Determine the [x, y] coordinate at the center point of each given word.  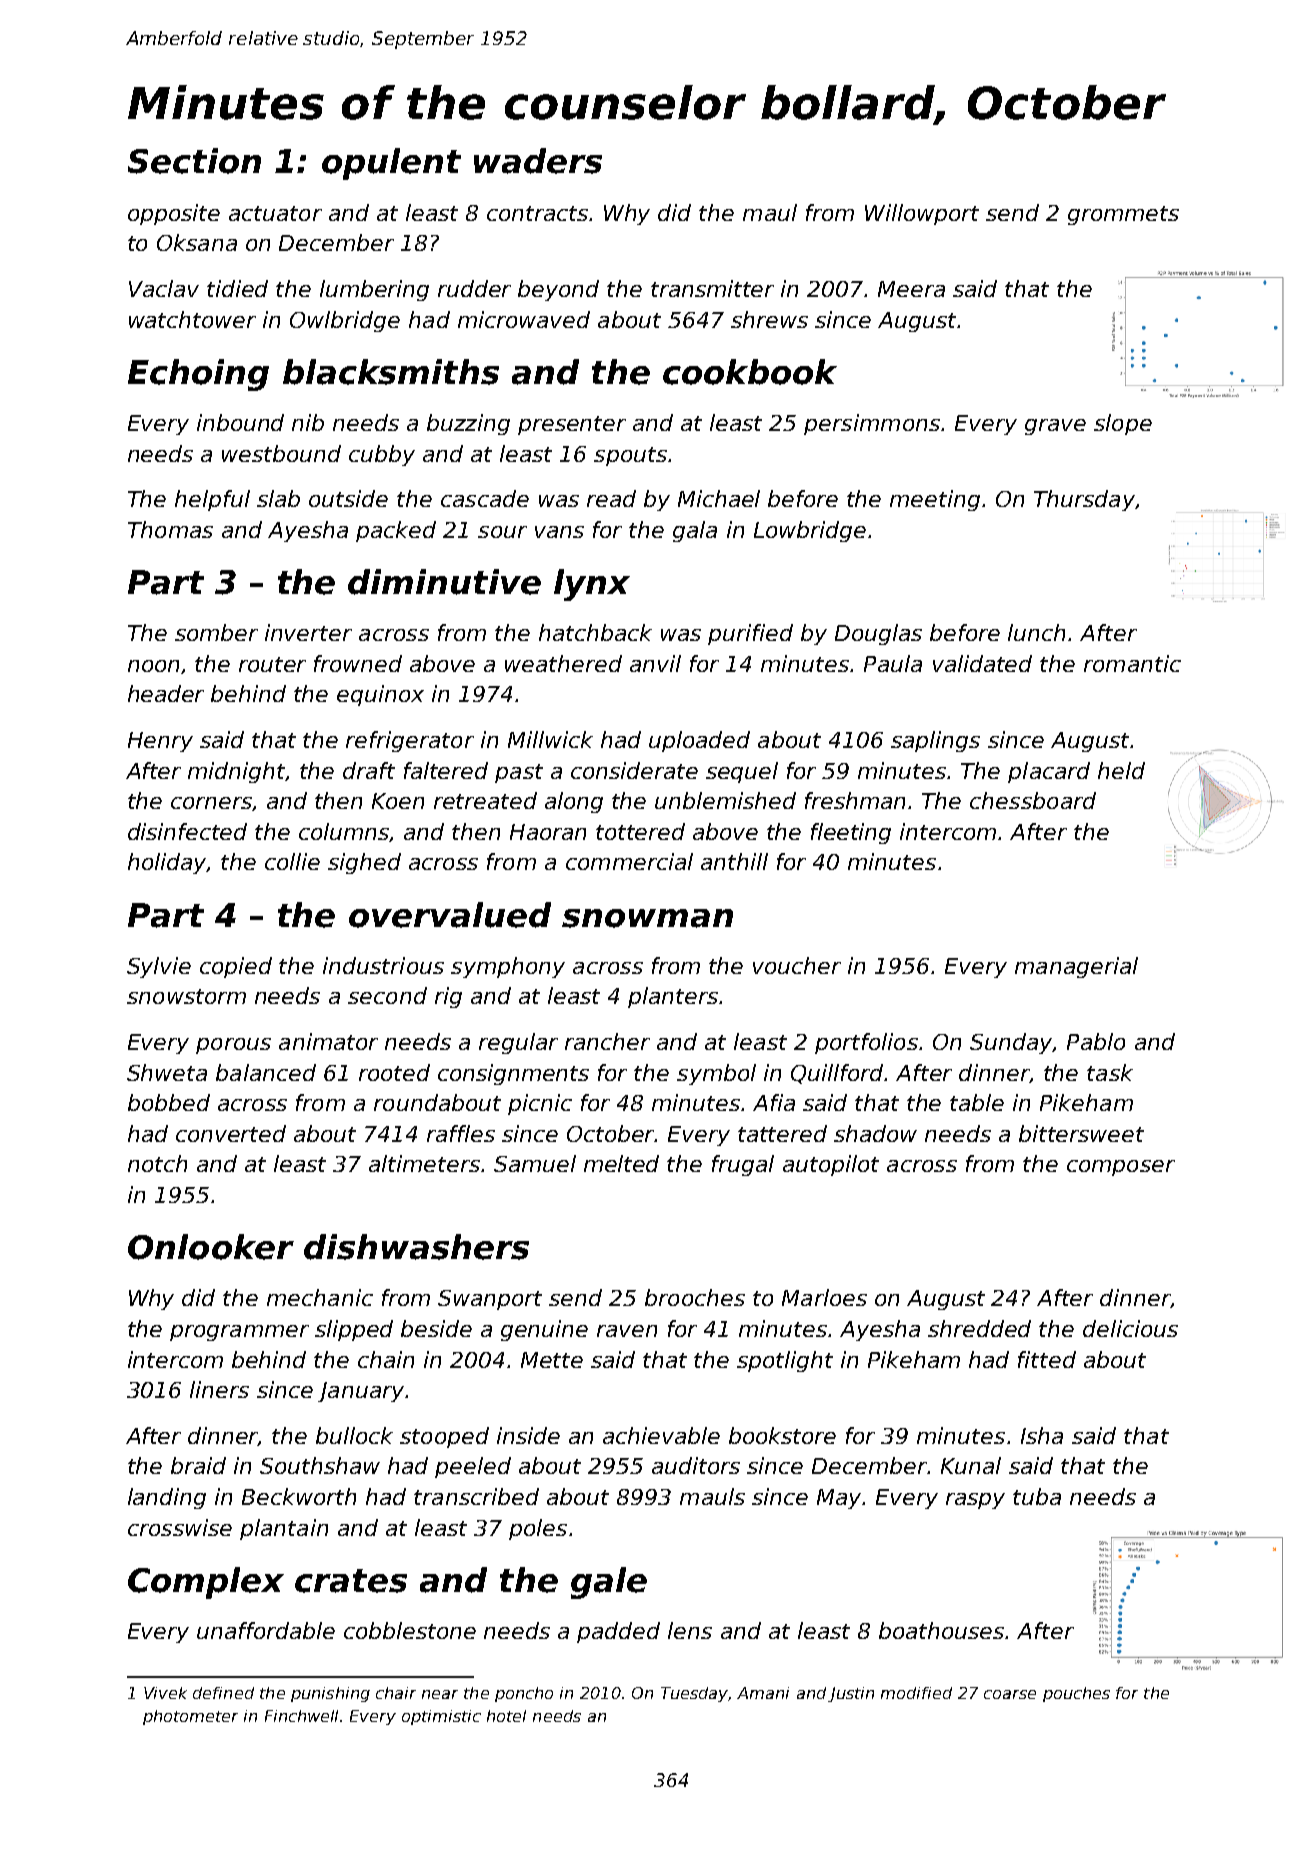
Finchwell [301, 1716]
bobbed [169, 1102]
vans [559, 532]
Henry [160, 742]
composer [1121, 1168]
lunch [1036, 632]
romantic [1132, 663]
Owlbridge [345, 321]
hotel [506, 1716]
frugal [743, 1165]
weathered [563, 663]
